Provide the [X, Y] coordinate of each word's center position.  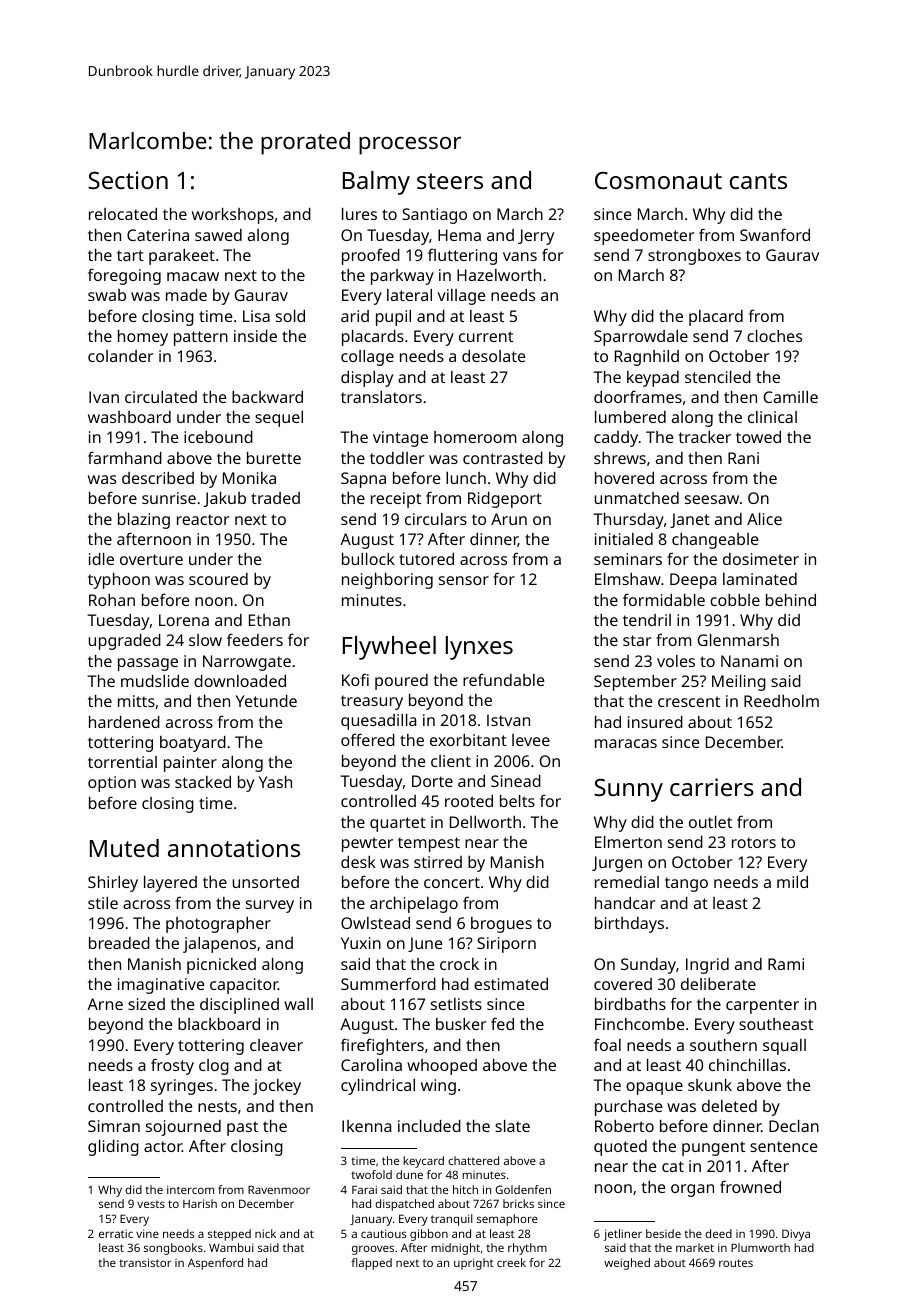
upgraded [125, 642]
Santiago [434, 216]
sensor [464, 580]
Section [128, 180]
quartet [398, 824]
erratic [116, 1233]
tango [686, 884]
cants [758, 181]
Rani [743, 458]
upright [474, 1264]
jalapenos [219, 945]
